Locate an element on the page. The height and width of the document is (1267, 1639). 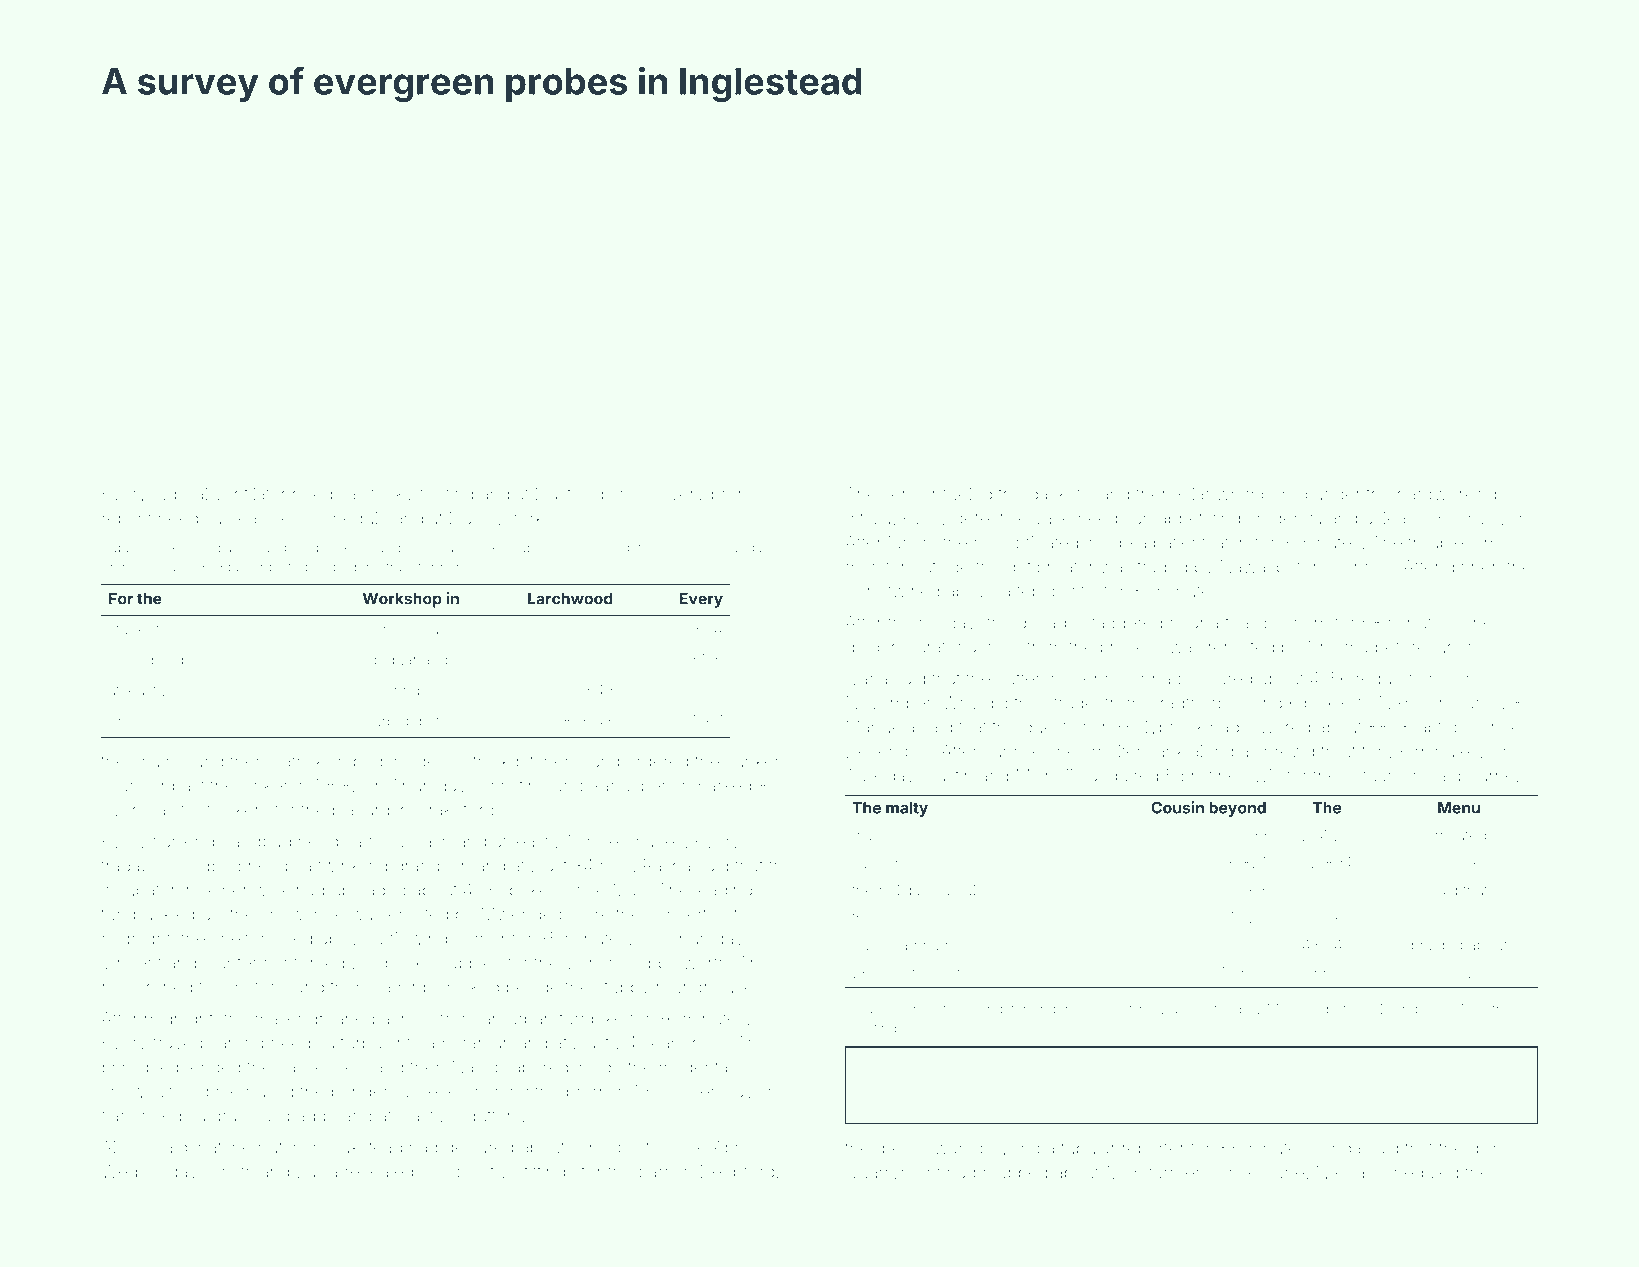
estuary is located at coordinates (1373, 778).
